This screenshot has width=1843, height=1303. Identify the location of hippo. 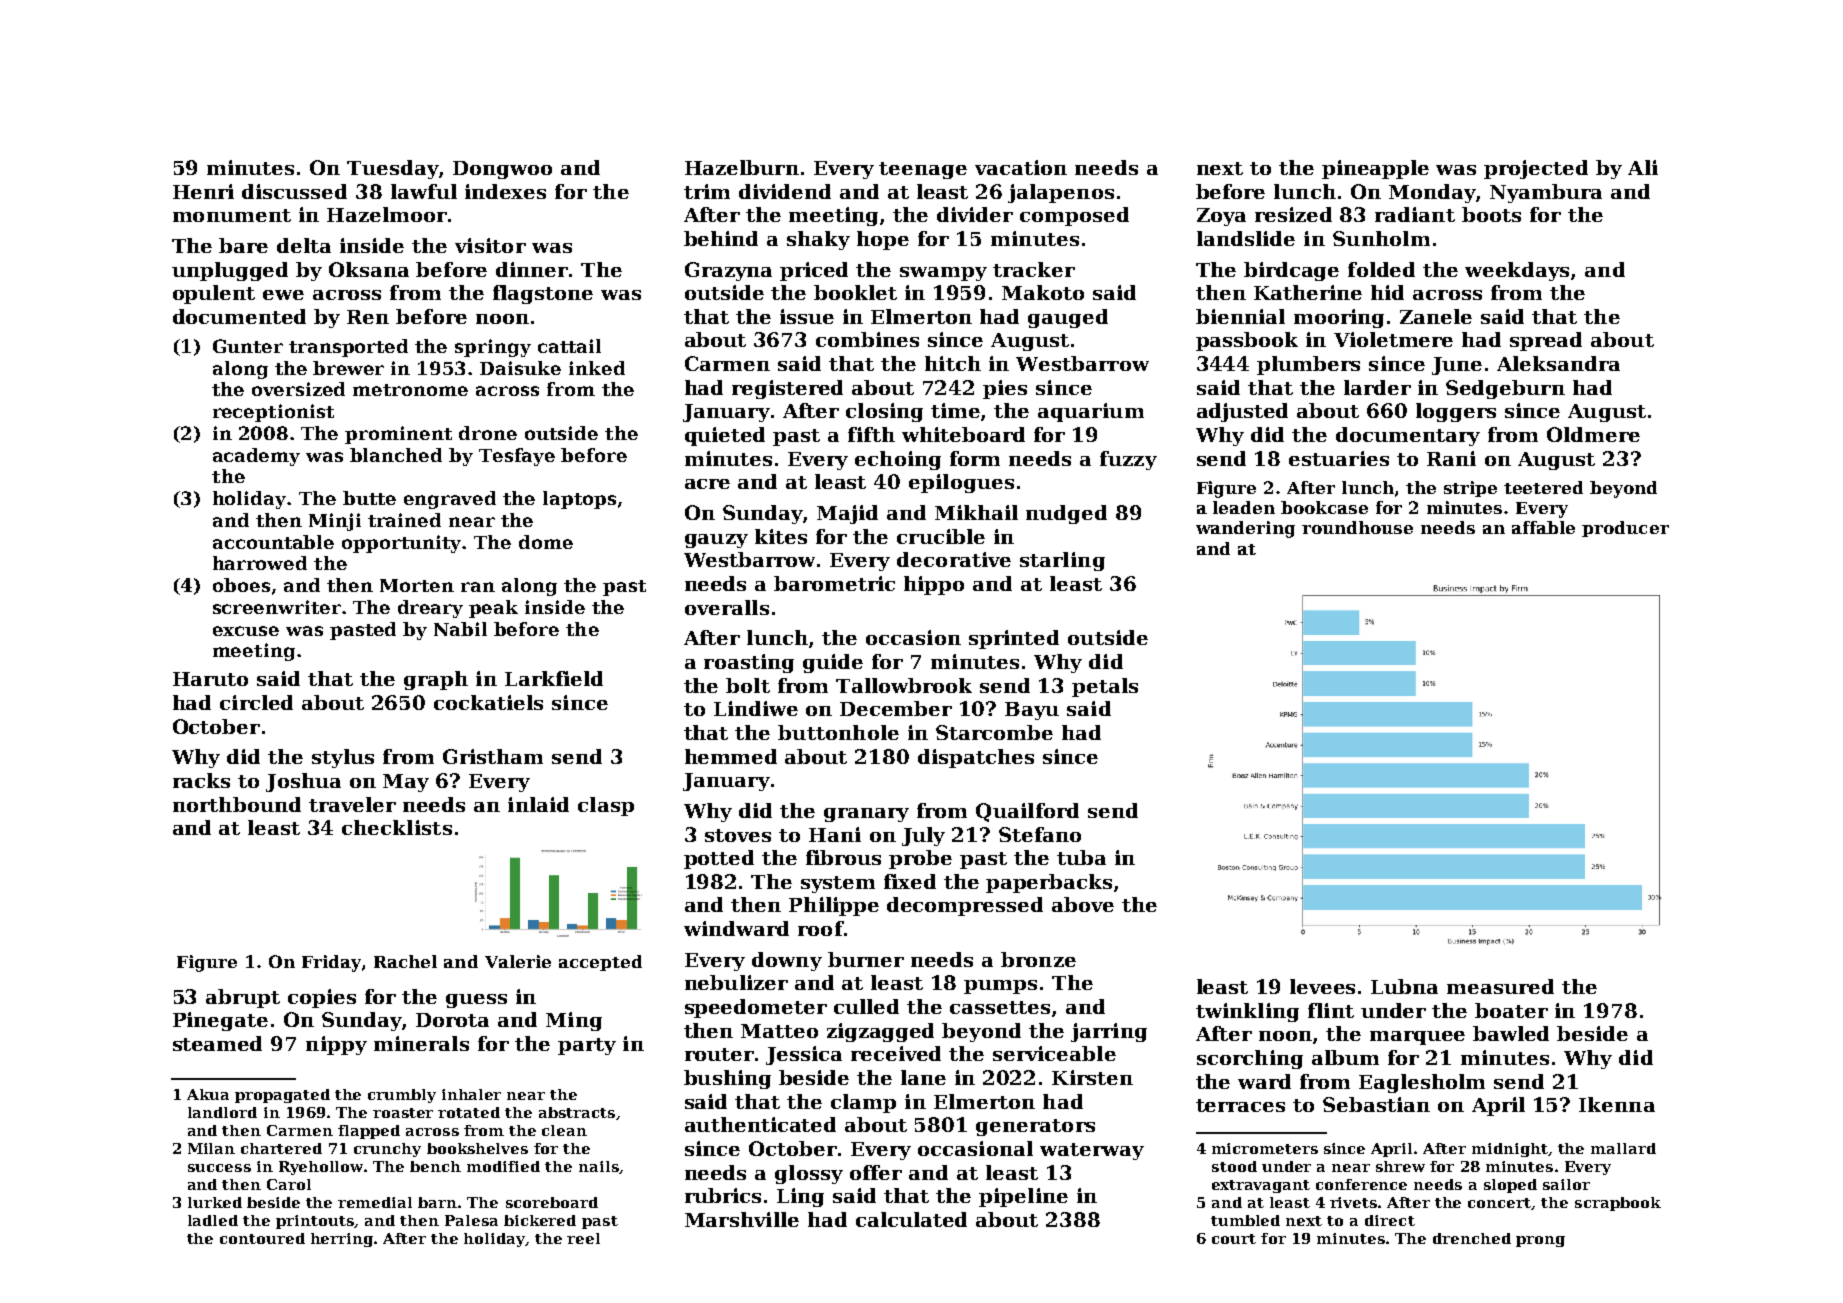
(934, 585).
